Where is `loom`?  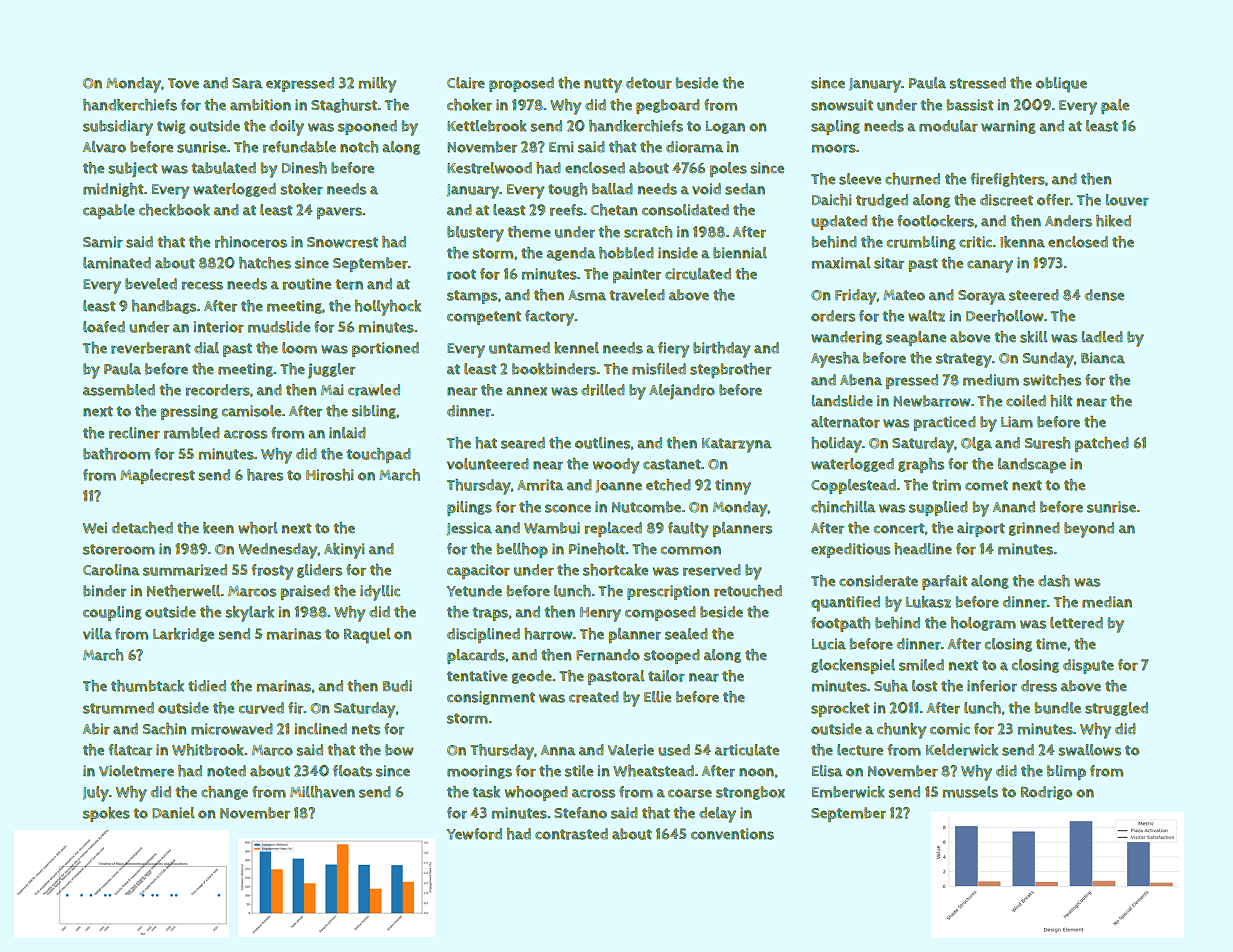 loom is located at coordinates (299, 348).
